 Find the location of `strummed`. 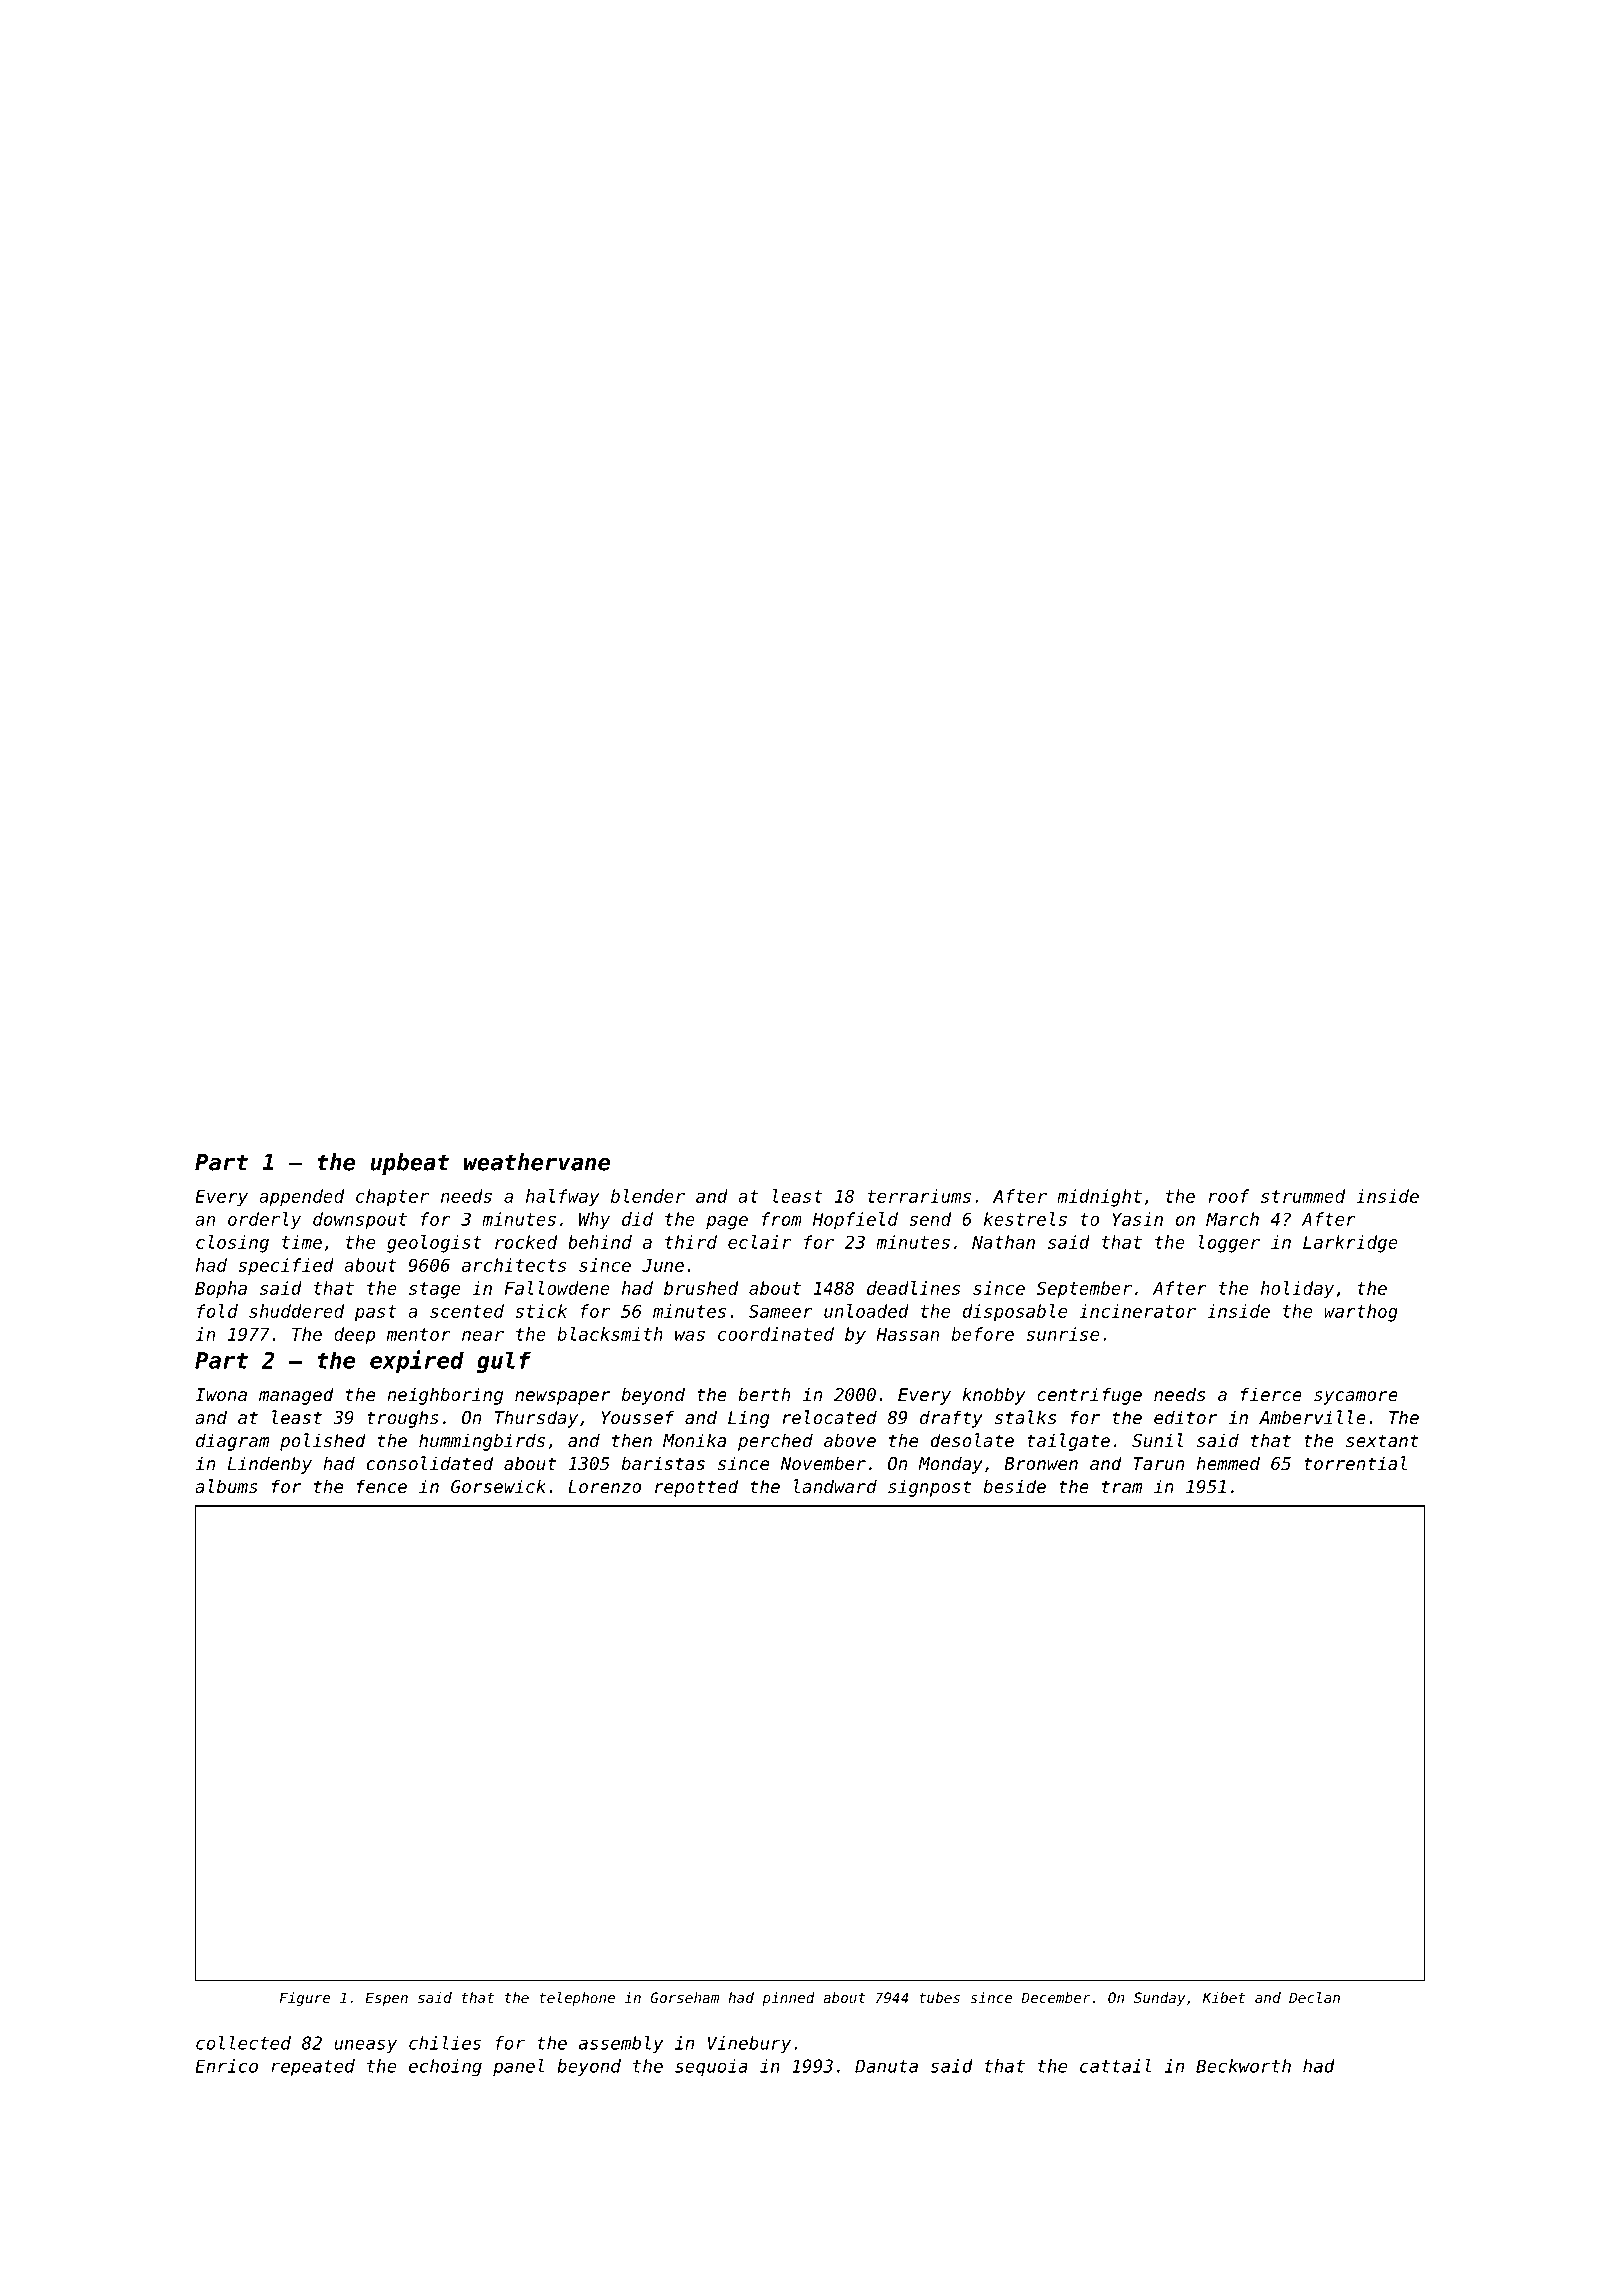

strummed is located at coordinates (1303, 1196).
